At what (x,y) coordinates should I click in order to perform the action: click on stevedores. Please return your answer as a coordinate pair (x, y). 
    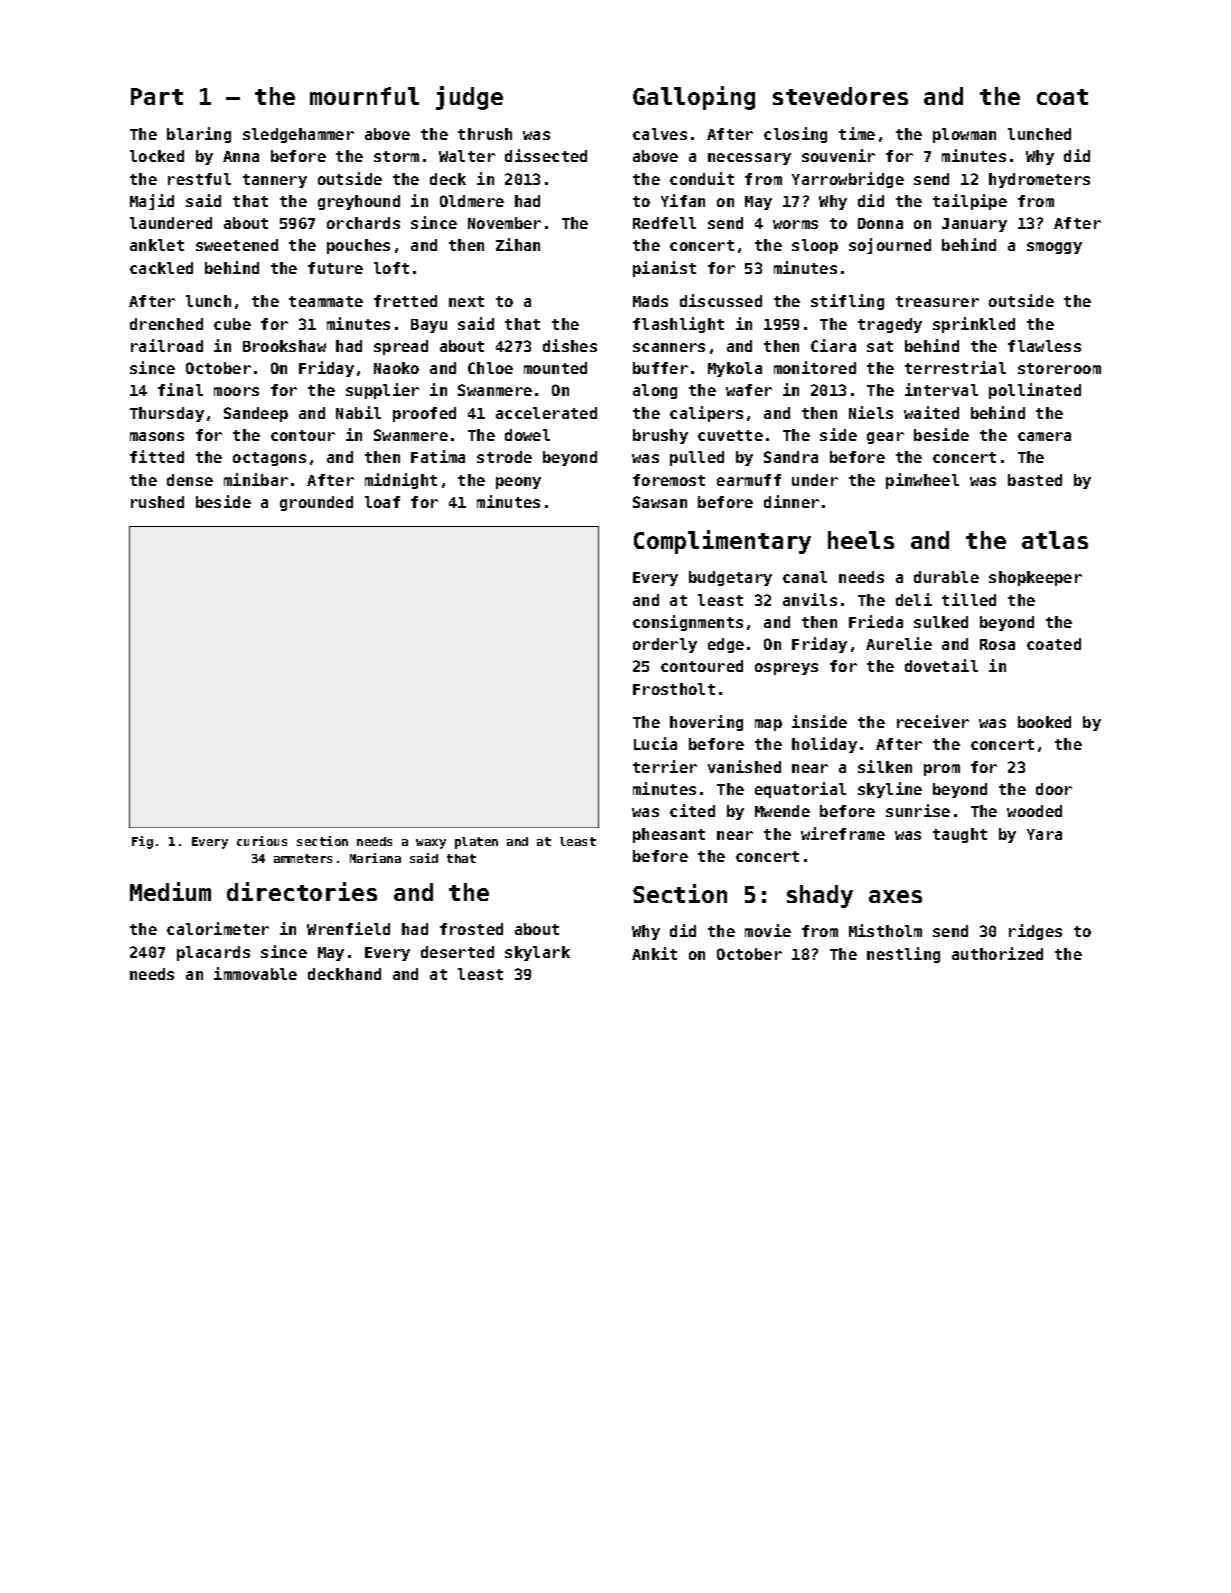
    Looking at the image, I should click on (840, 96).
